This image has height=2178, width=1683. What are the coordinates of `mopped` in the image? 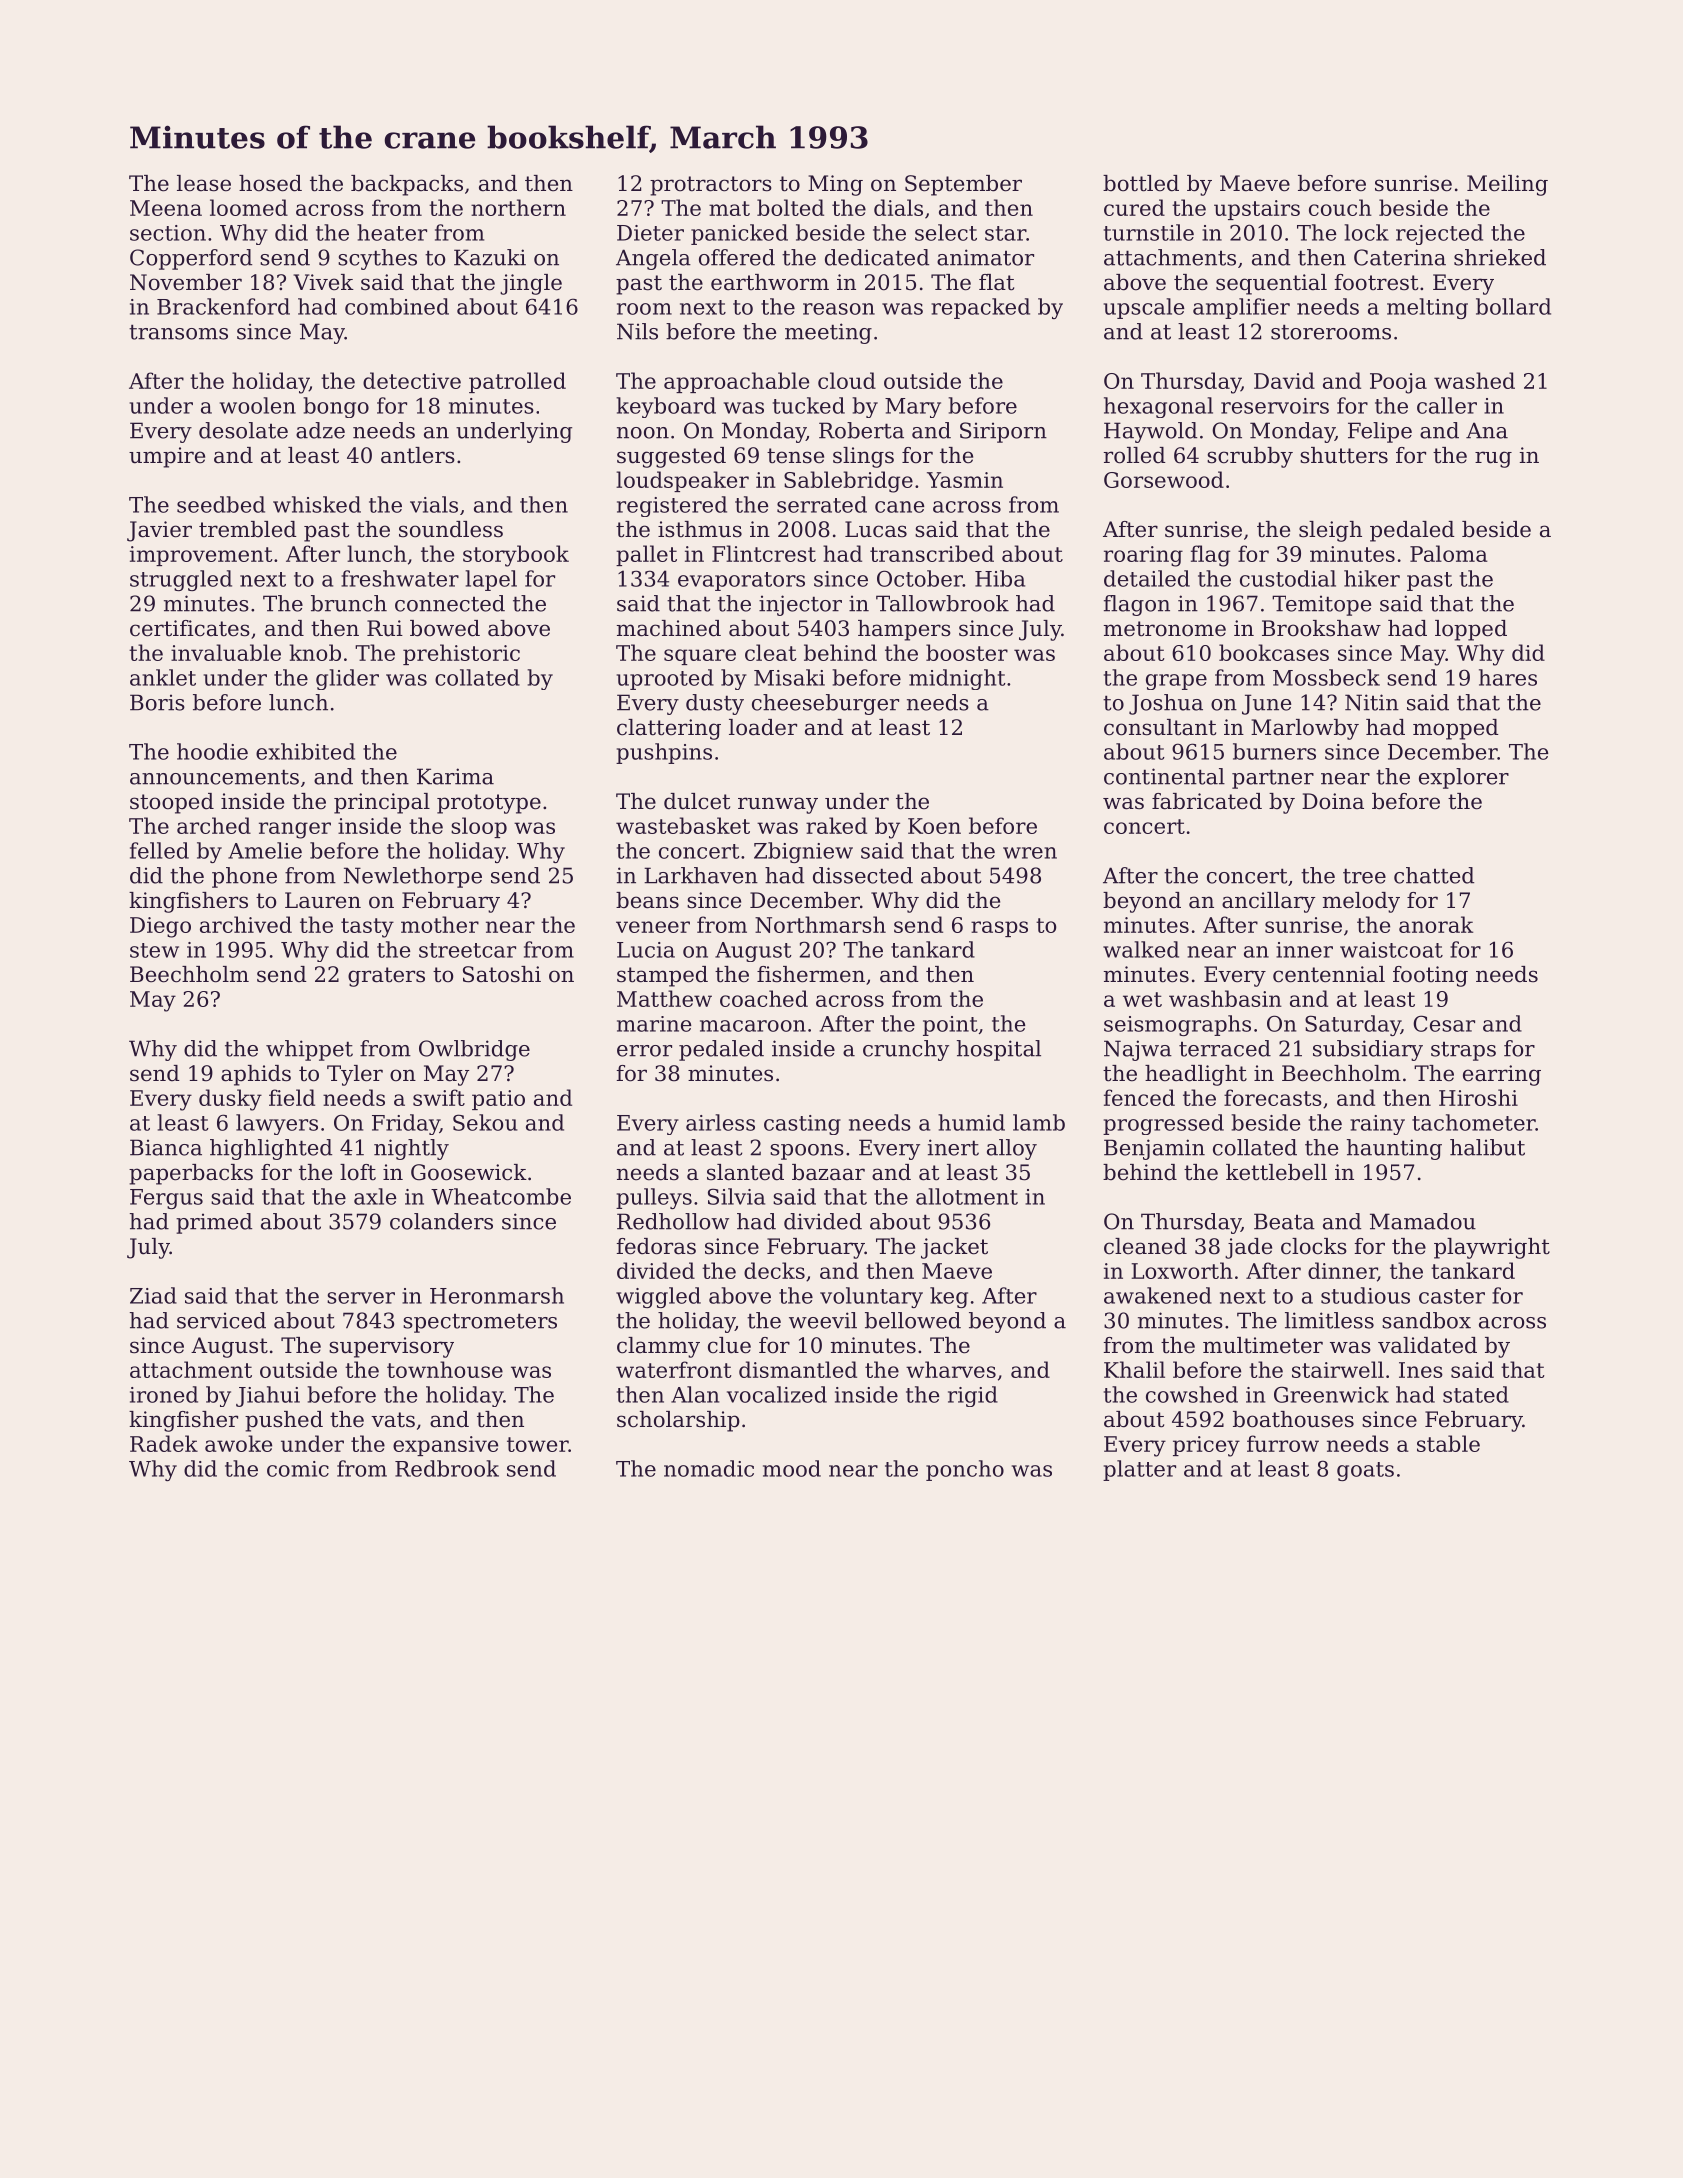 It's located at (1456, 729).
